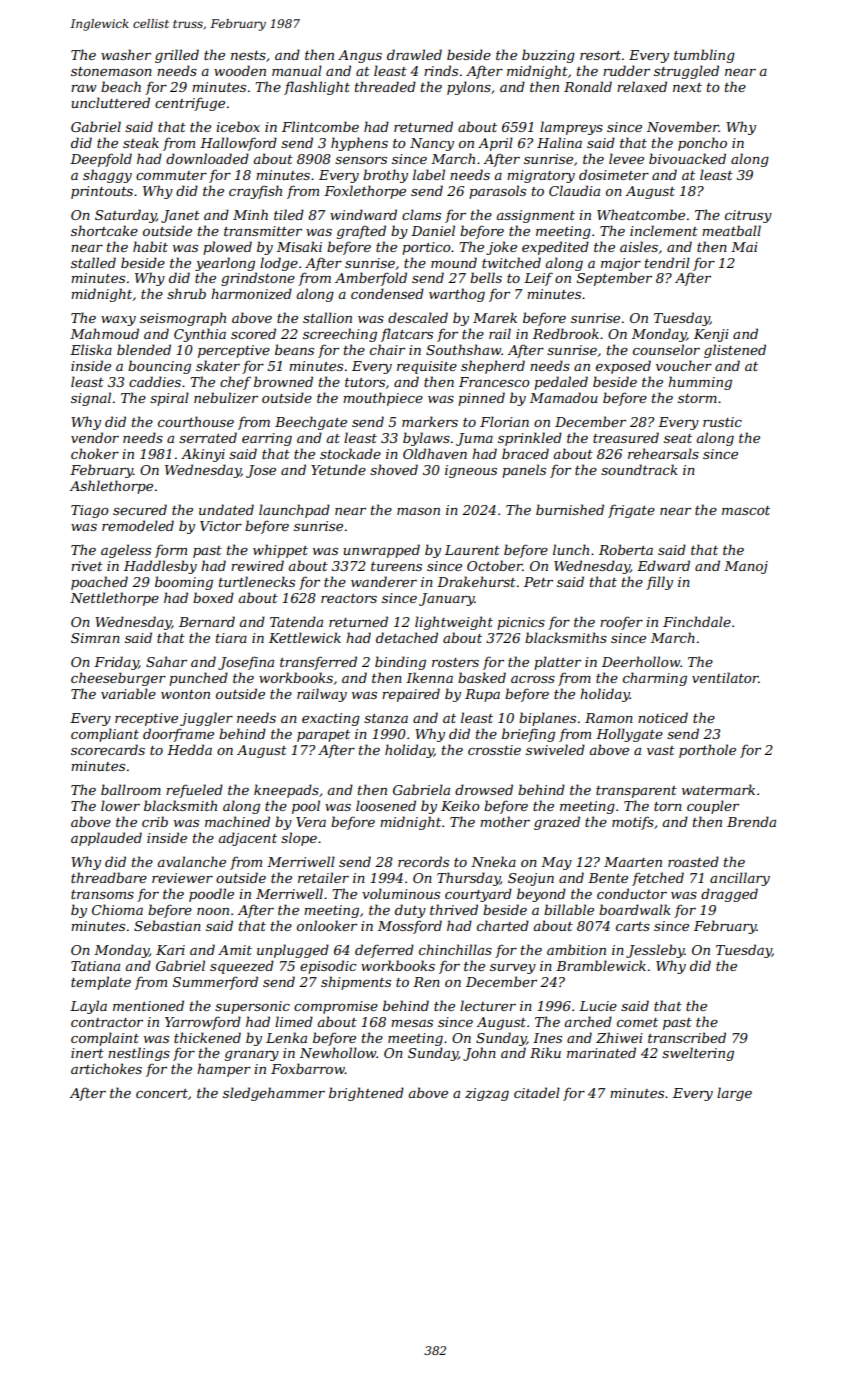  I want to click on October, so click(495, 565).
